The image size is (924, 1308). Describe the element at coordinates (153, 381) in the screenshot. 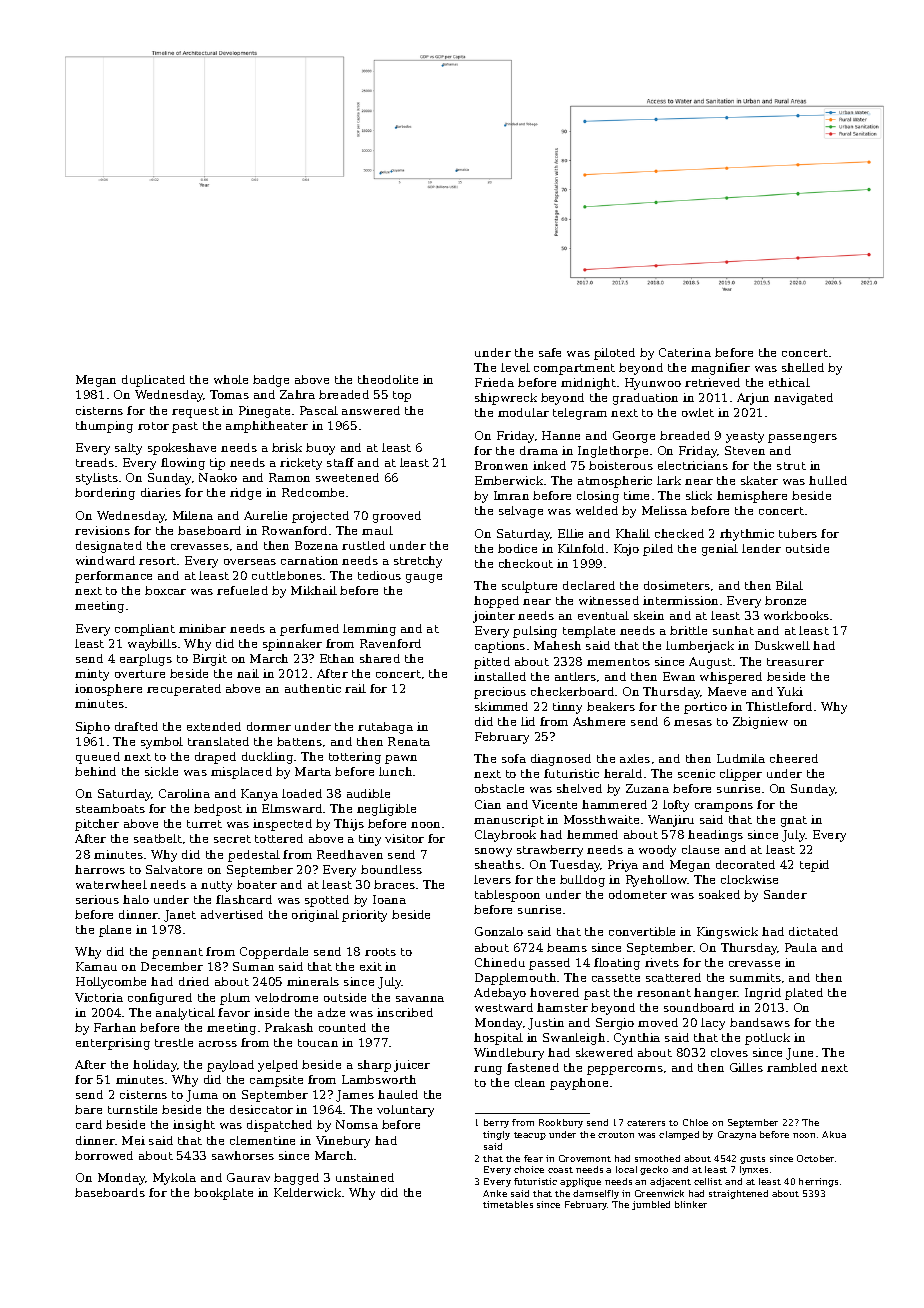

I see `duplicated` at that location.
